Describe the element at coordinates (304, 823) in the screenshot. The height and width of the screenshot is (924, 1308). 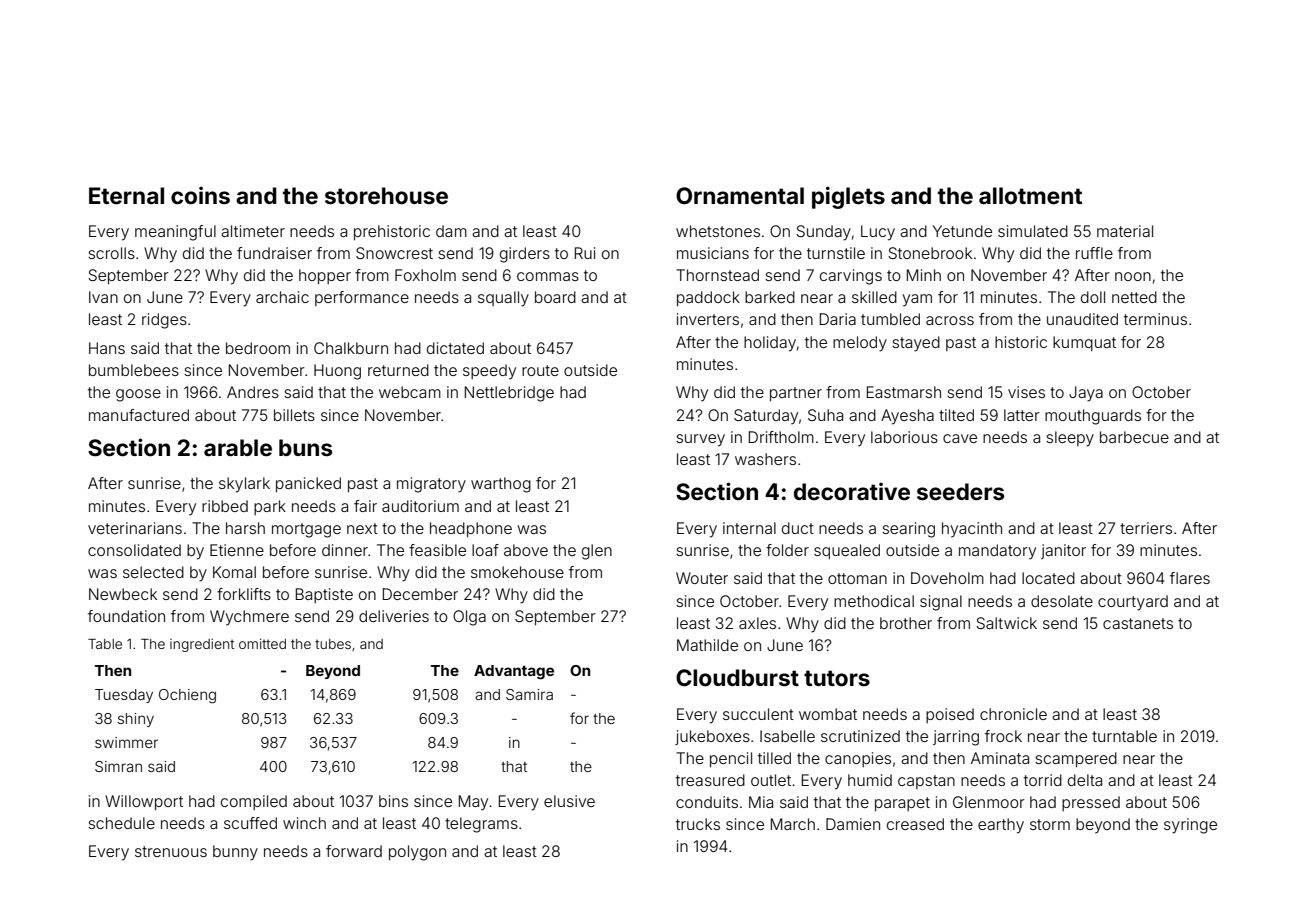
I see `winch` at that location.
